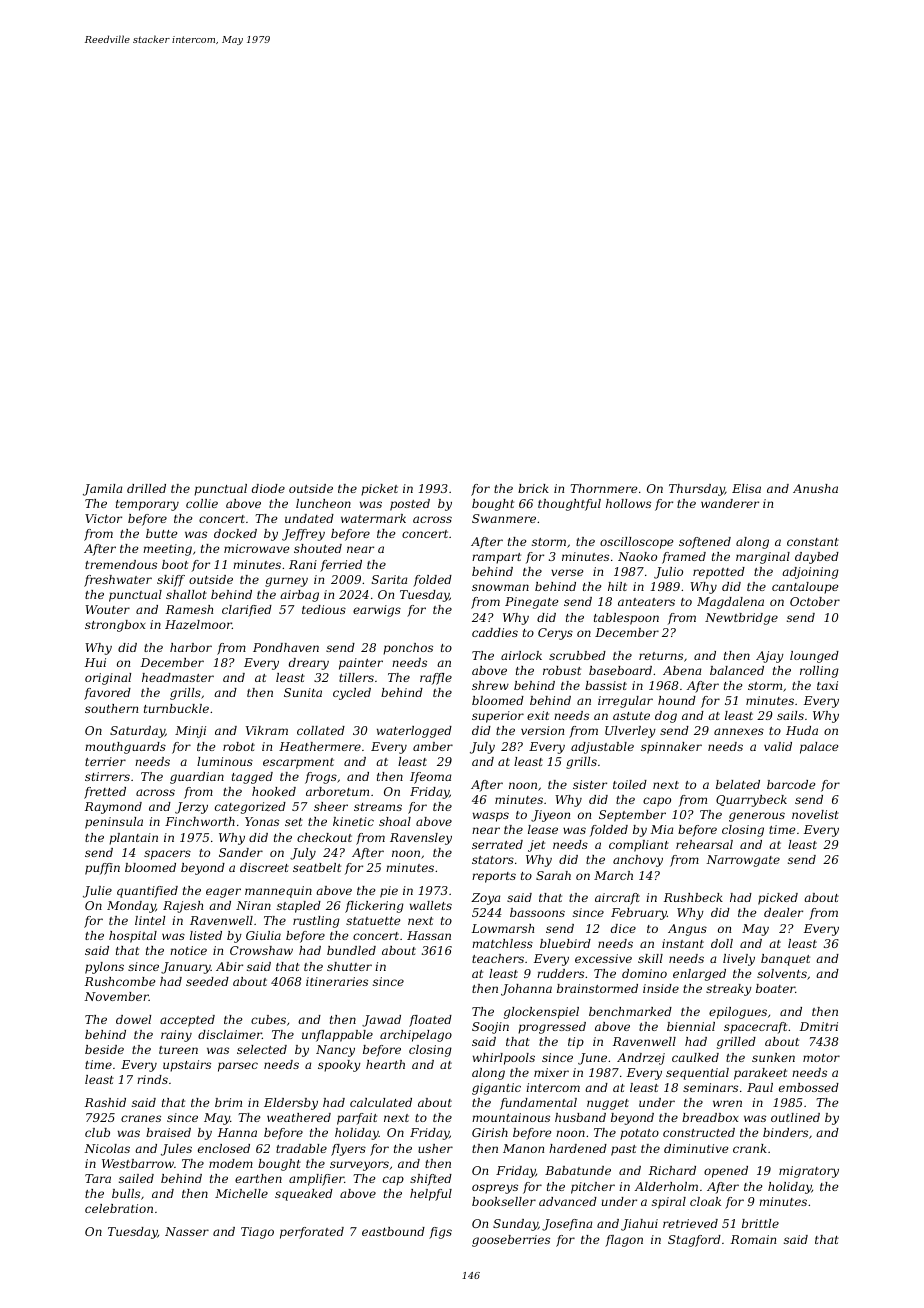 Image resolution: width=924 pixels, height=1308 pixels. What do you see at coordinates (229, 966) in the document?
I see `Abir` at bounding box center [229, 966].
